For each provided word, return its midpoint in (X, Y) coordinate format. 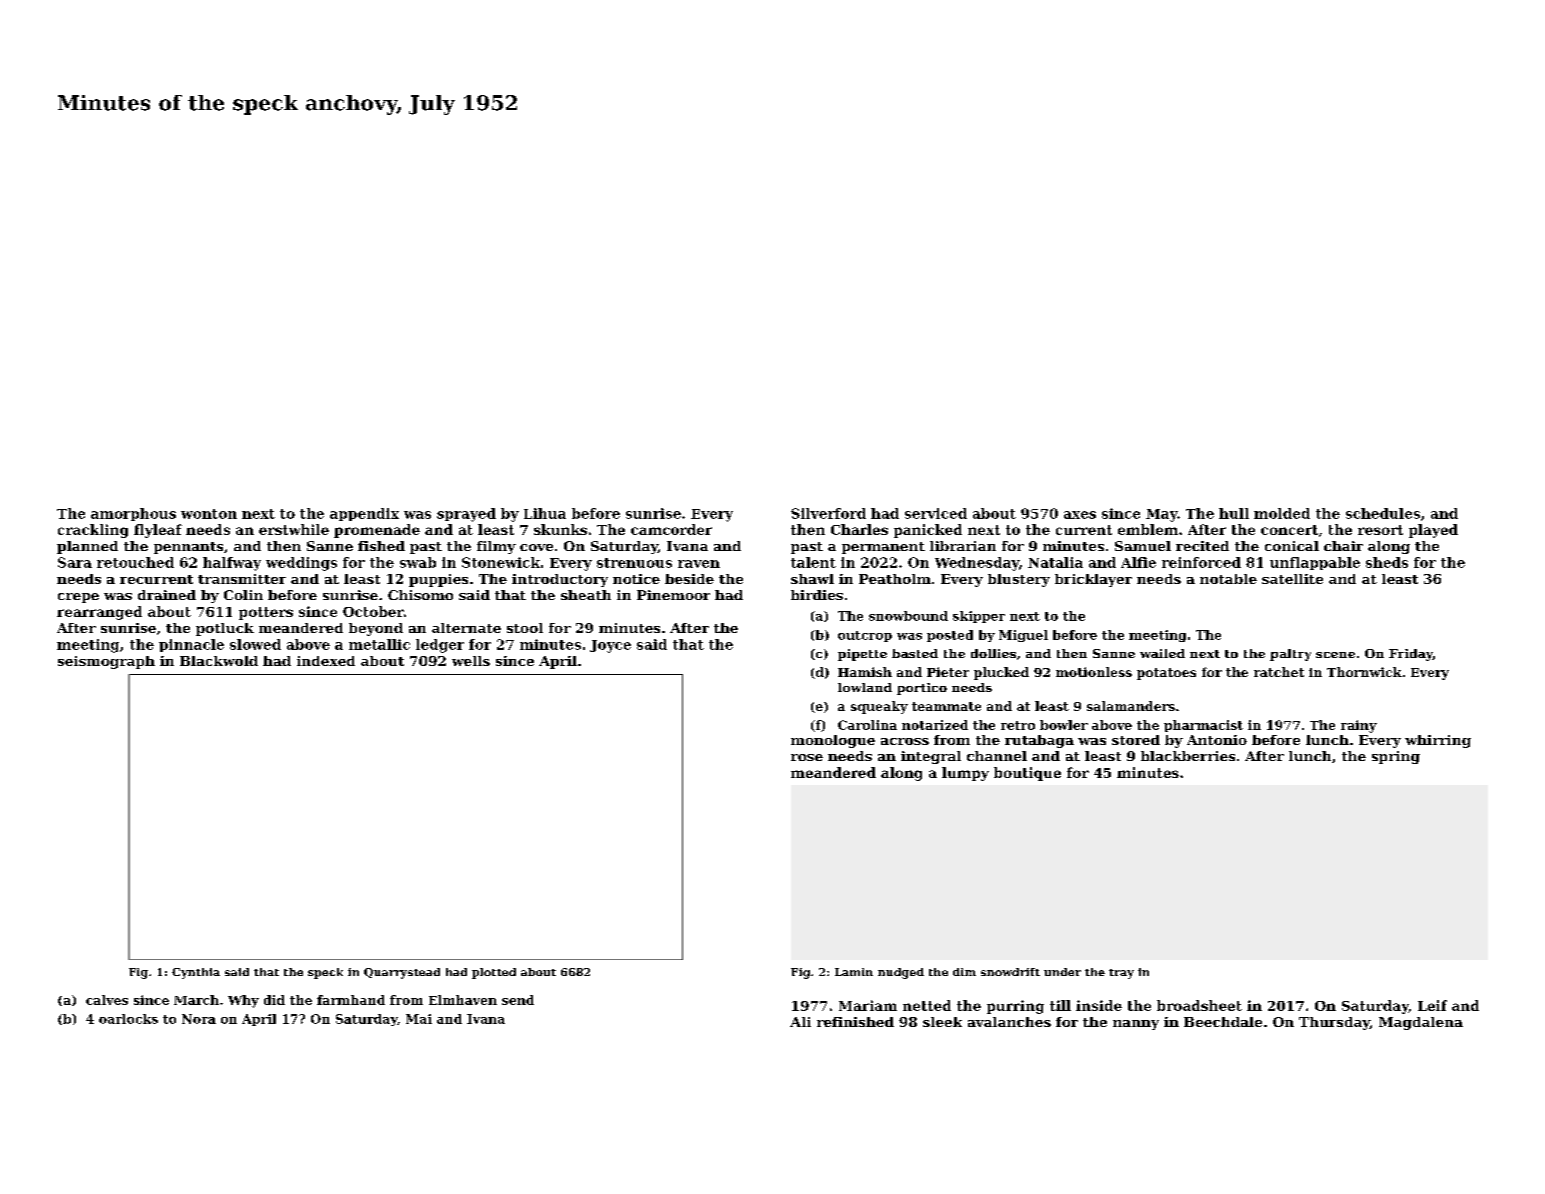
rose (807, 757)
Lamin (854, 972)
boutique (1027, 774)
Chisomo (420, 595)
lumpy (965, 774)
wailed (1162, 653)
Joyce (610, 646)
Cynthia (196, 973)
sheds (1387, 562)
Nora (199, 1019)
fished (381, 546)
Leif (1432, 1005)
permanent (883, 548)
